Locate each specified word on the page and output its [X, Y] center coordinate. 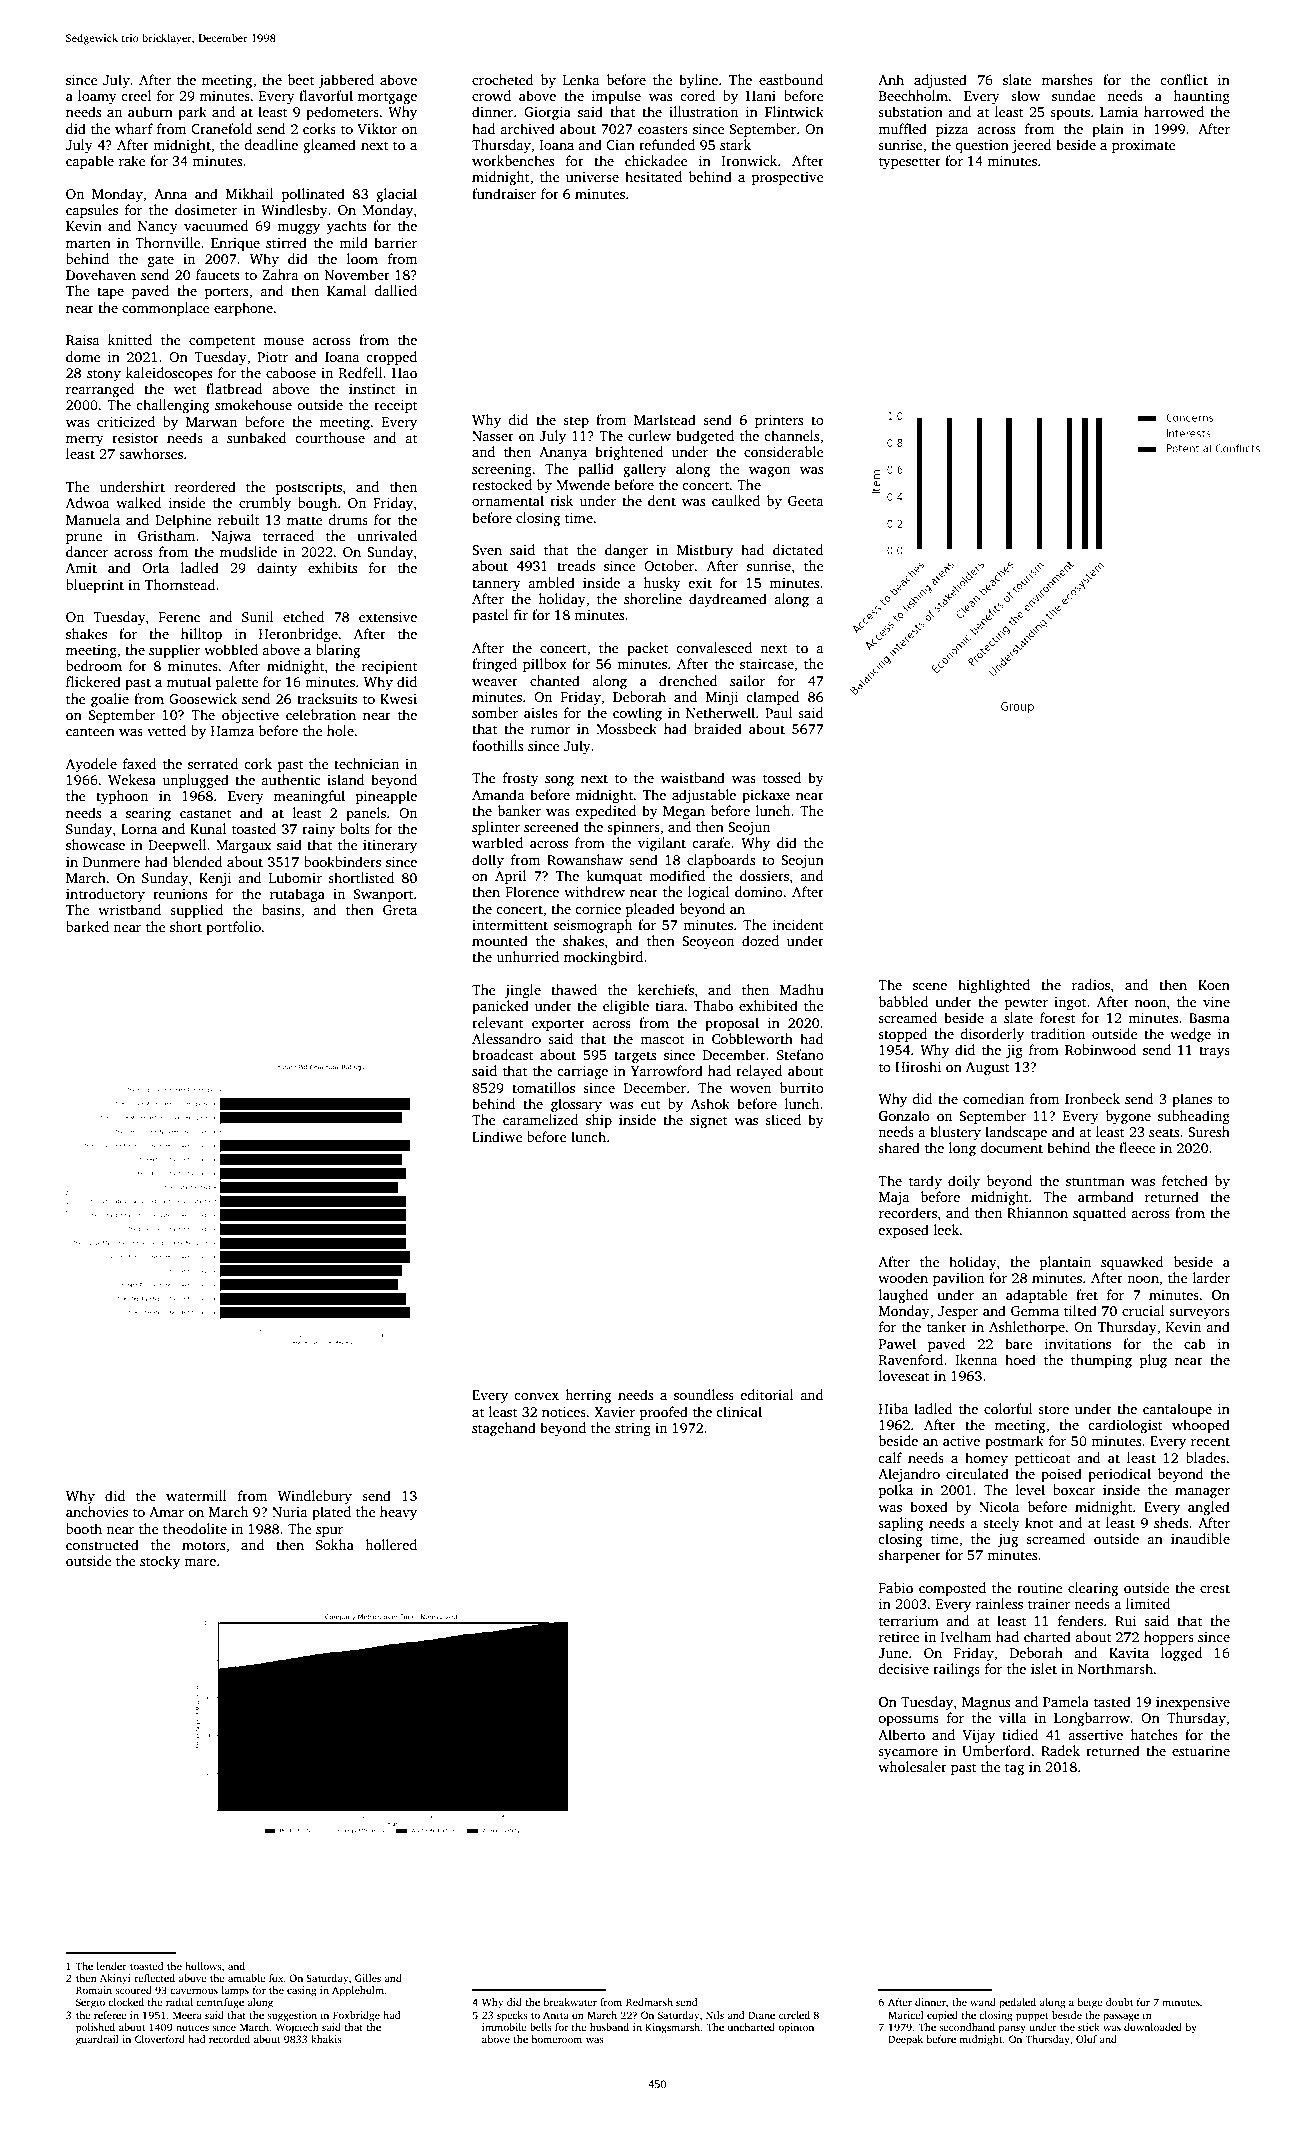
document [1011, 1147]
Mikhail [250, 193]
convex [536, 1396]
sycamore [908, 1754]
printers [779, 421]
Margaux [243, 846]
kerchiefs [665, 989]
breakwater [570, 2002]
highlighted [994, 986]
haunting [1201, 97]
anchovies [97, 1511]
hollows [203, 1966]
